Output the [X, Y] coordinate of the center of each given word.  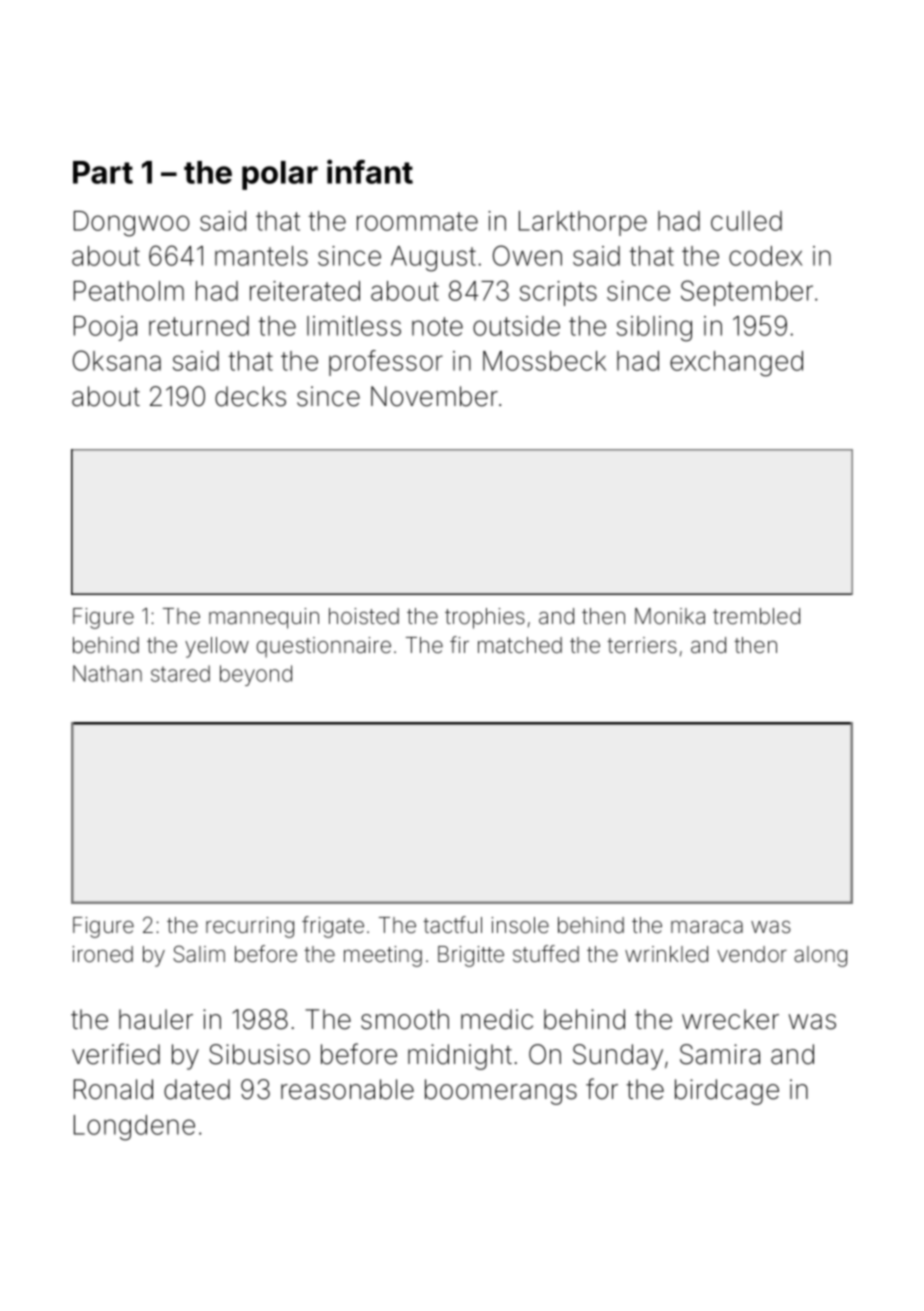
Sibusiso [259, 1054]
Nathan [107, 673]
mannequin [264, 618]
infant [370, 171]
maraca [707, 927]
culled [746, 221]
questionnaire [324, 647]
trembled [756, 616]
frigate [333, 927]
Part [103, 172]
